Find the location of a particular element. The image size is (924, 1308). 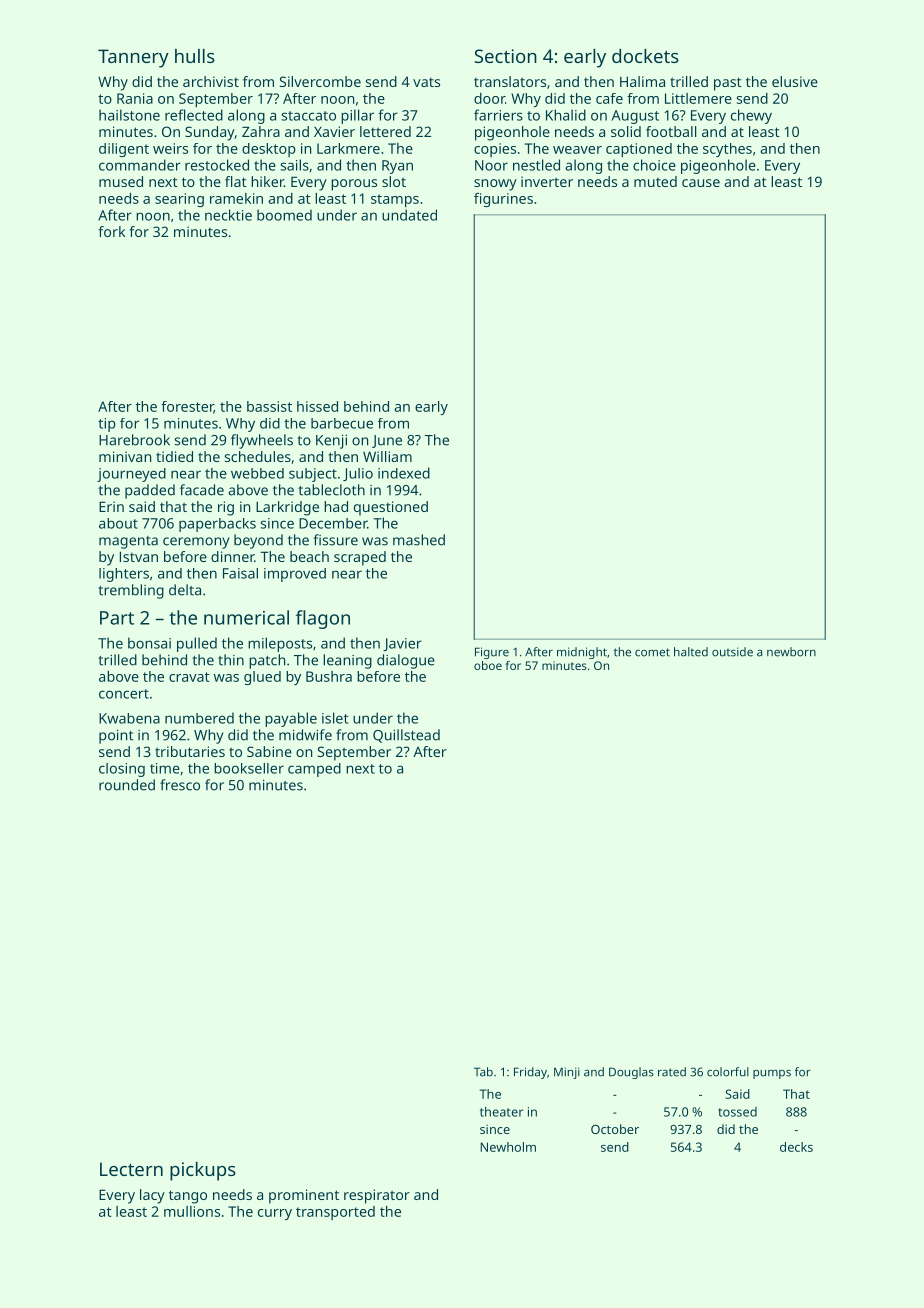

transported is located at coordinates (335, 1213).
